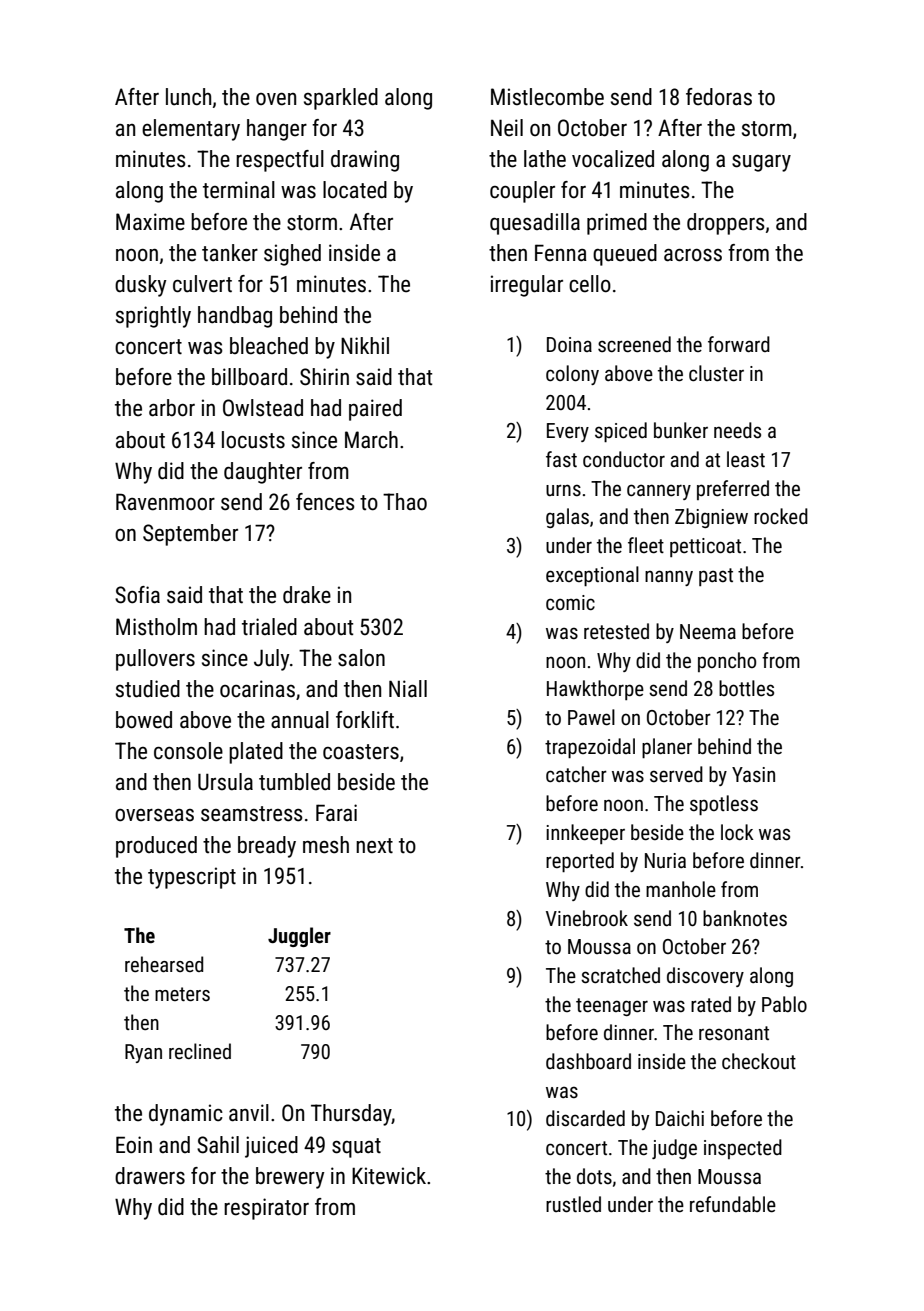  Describe the element at coordinates (573, 1204) in the document. I see `rustled` at that location.
